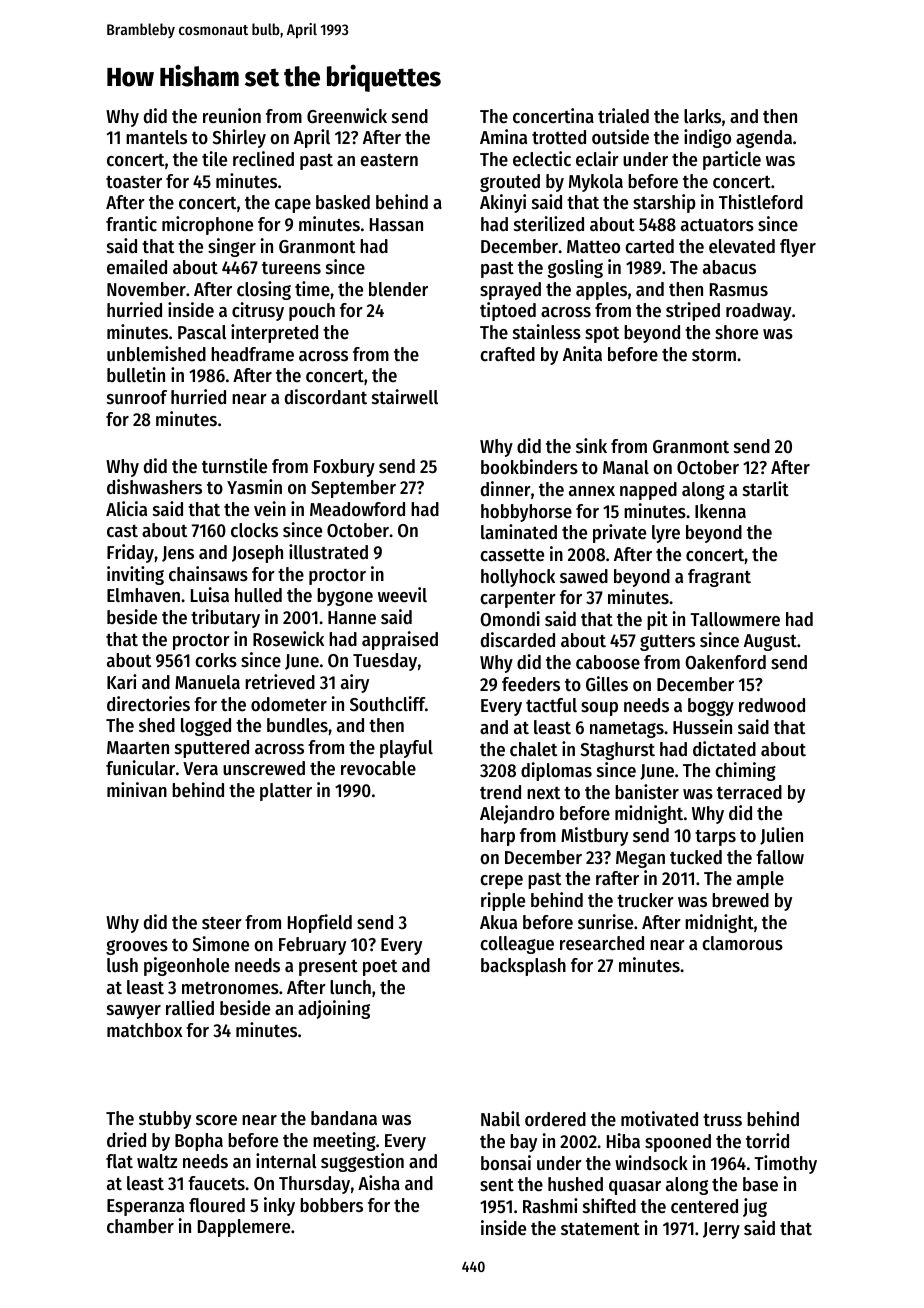  What do you see at coordinates (344, 1118) in the screenshot?
I see `bandana` at bounding box center [344, 1118].
